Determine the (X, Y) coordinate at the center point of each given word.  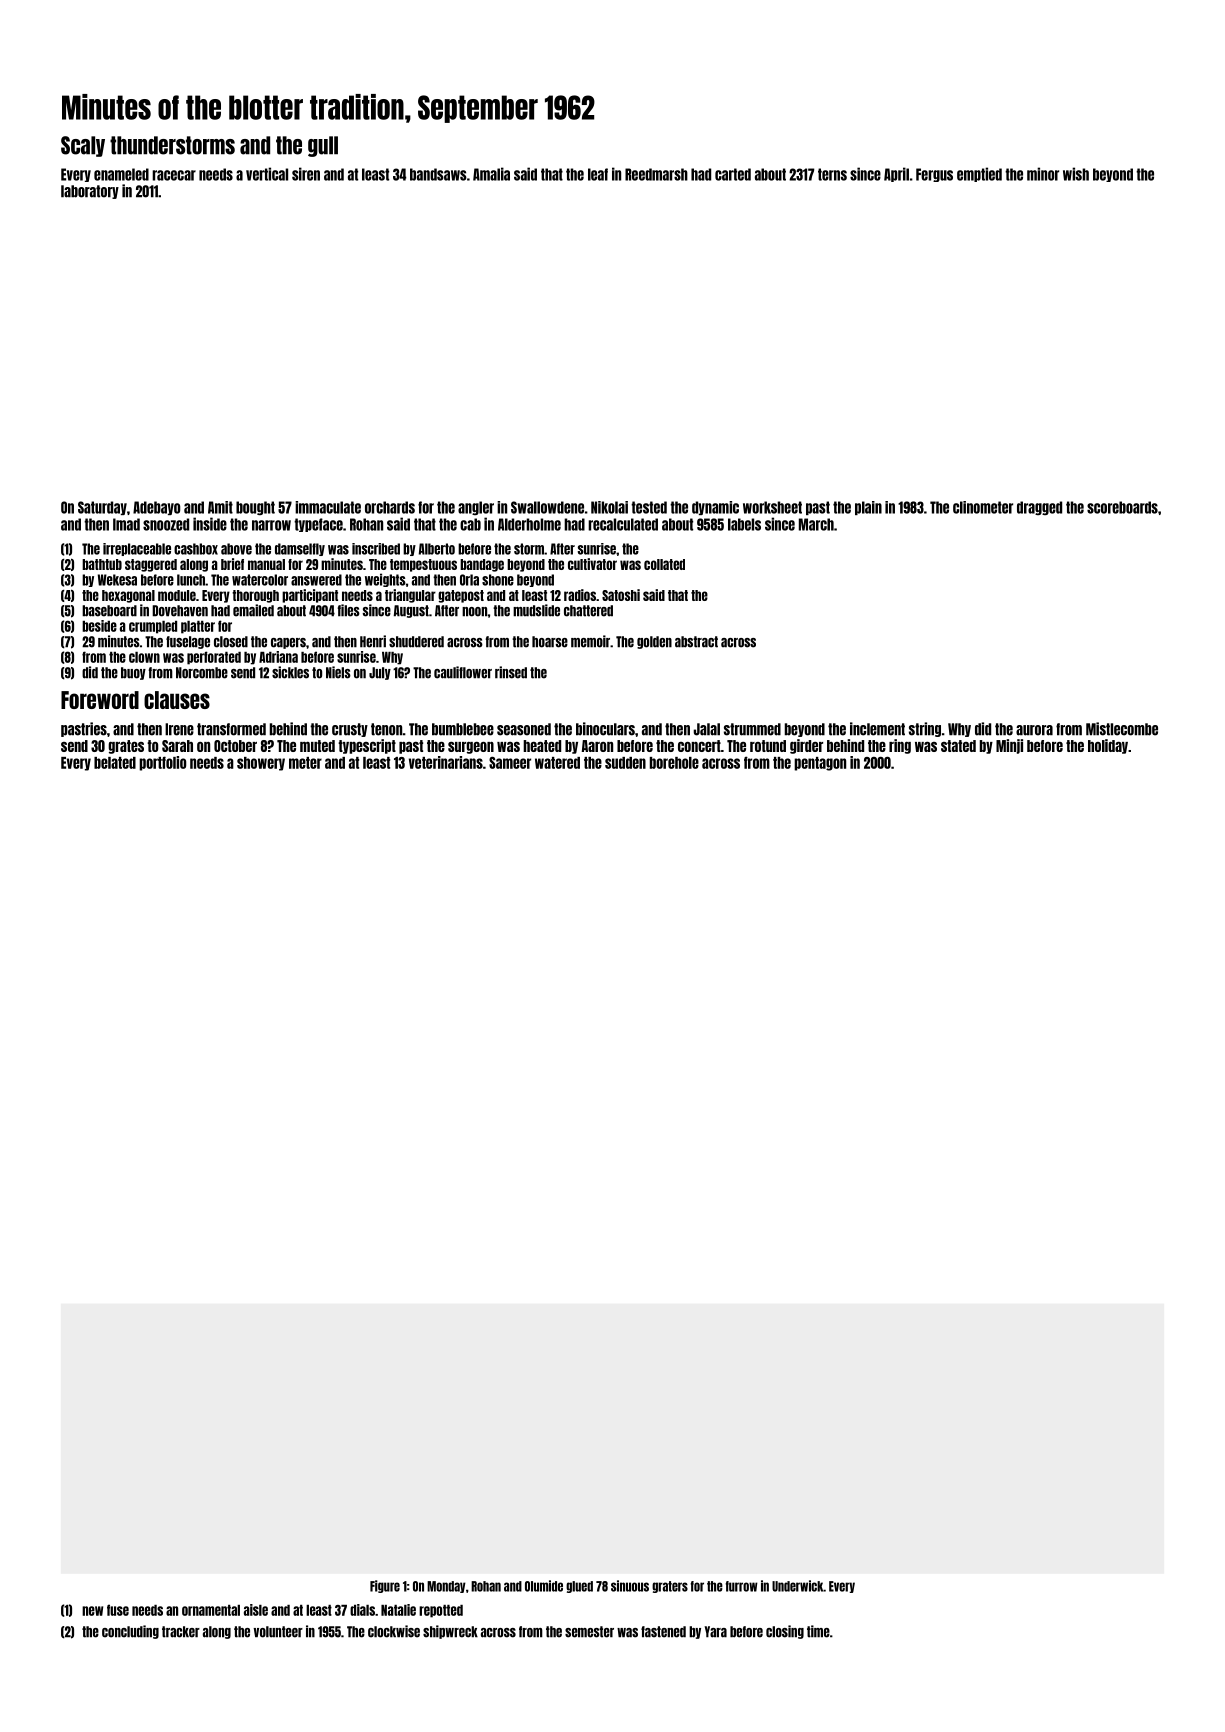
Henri (373, 641)
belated (115, 763)
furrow (741, 1586)
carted (733, 174)
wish (1076, 174)
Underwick (797, 1586)
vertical (267, 174)
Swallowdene (547, 507)
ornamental (211, 1610)
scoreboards (1122, 507)
